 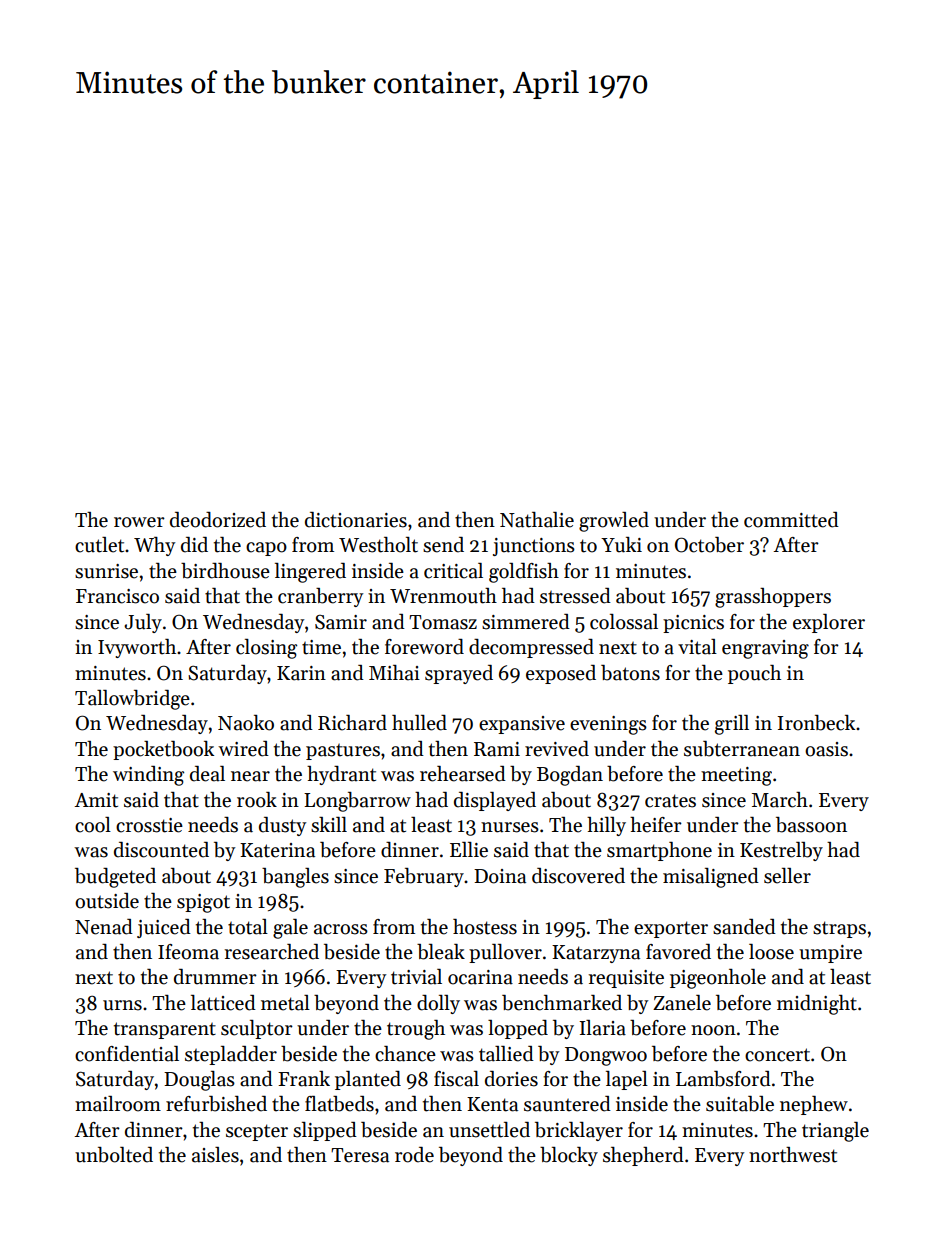 I want to click on committed, so click(x=791, y=520).
